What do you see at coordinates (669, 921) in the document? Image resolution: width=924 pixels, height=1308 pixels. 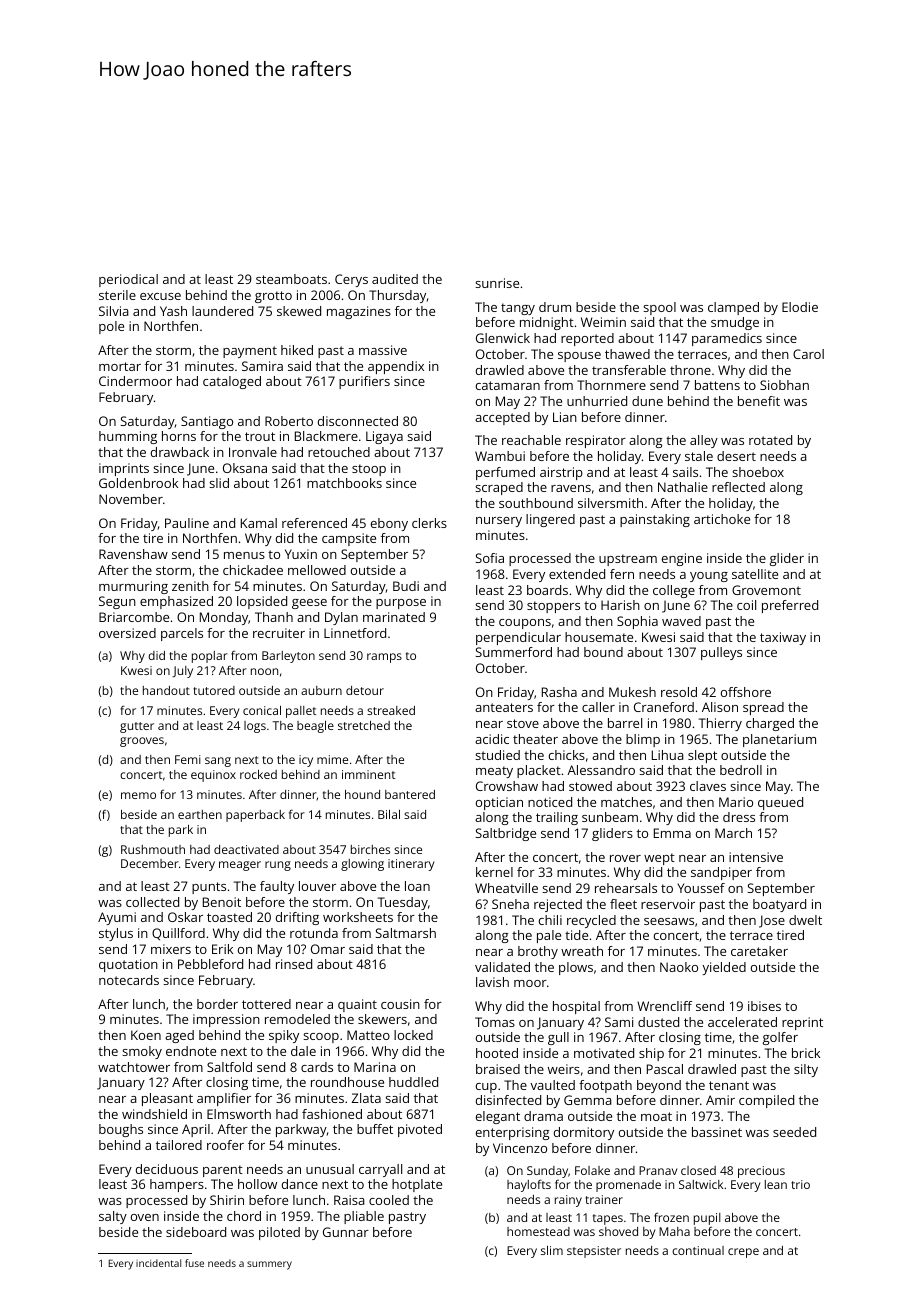 I see `seesaws` at bounding box center [669, 921].
